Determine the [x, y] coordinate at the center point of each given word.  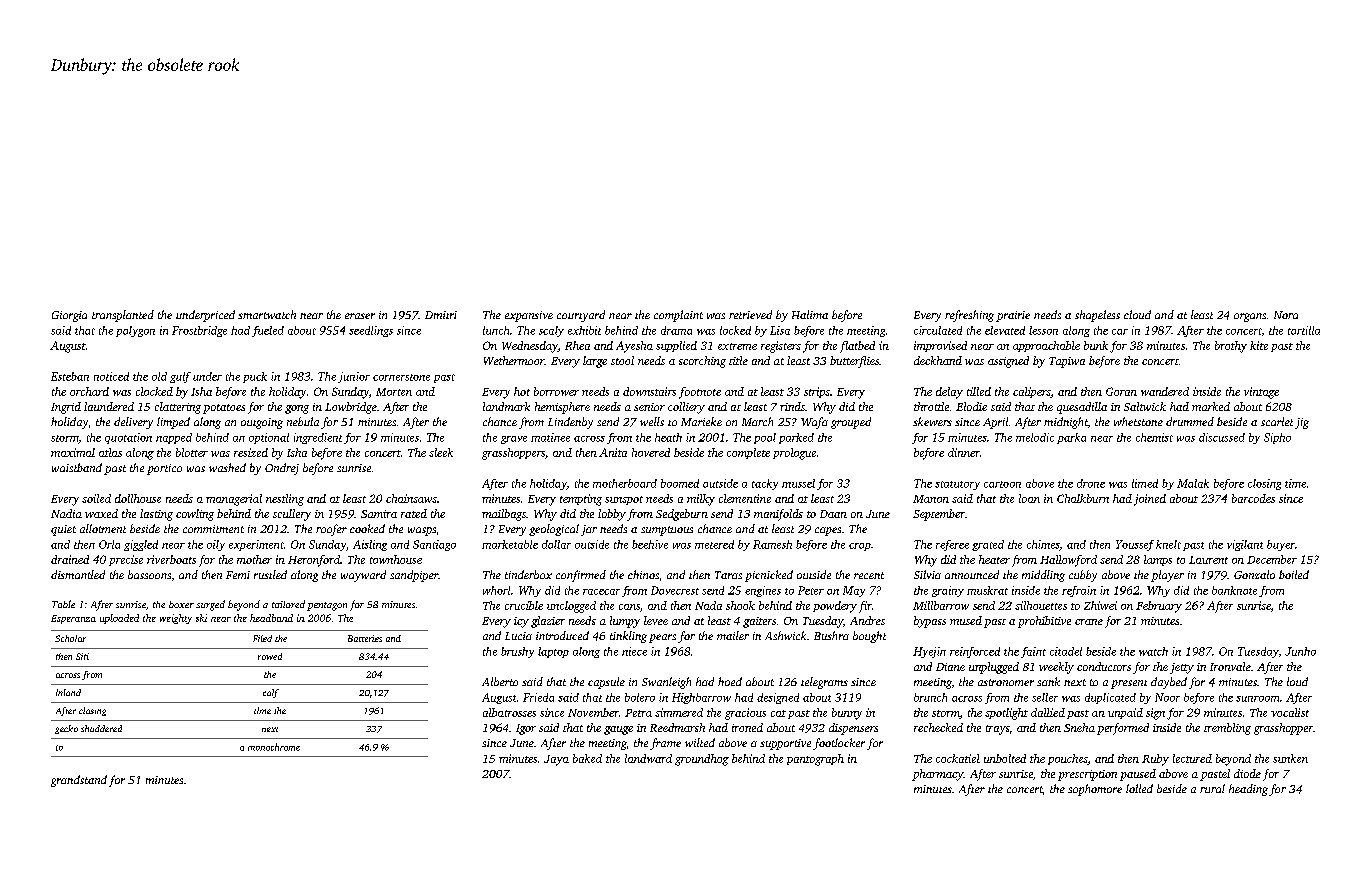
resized [251, 452]
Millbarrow [941, 605]
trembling [1227, 729]
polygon [135, 331]
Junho [1300, 651]
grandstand [79, 781]
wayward [363, 576]
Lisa [780, 330]
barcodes [1253, 498]
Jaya [556, 760]
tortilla [1304, 330]
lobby [612, 515]
